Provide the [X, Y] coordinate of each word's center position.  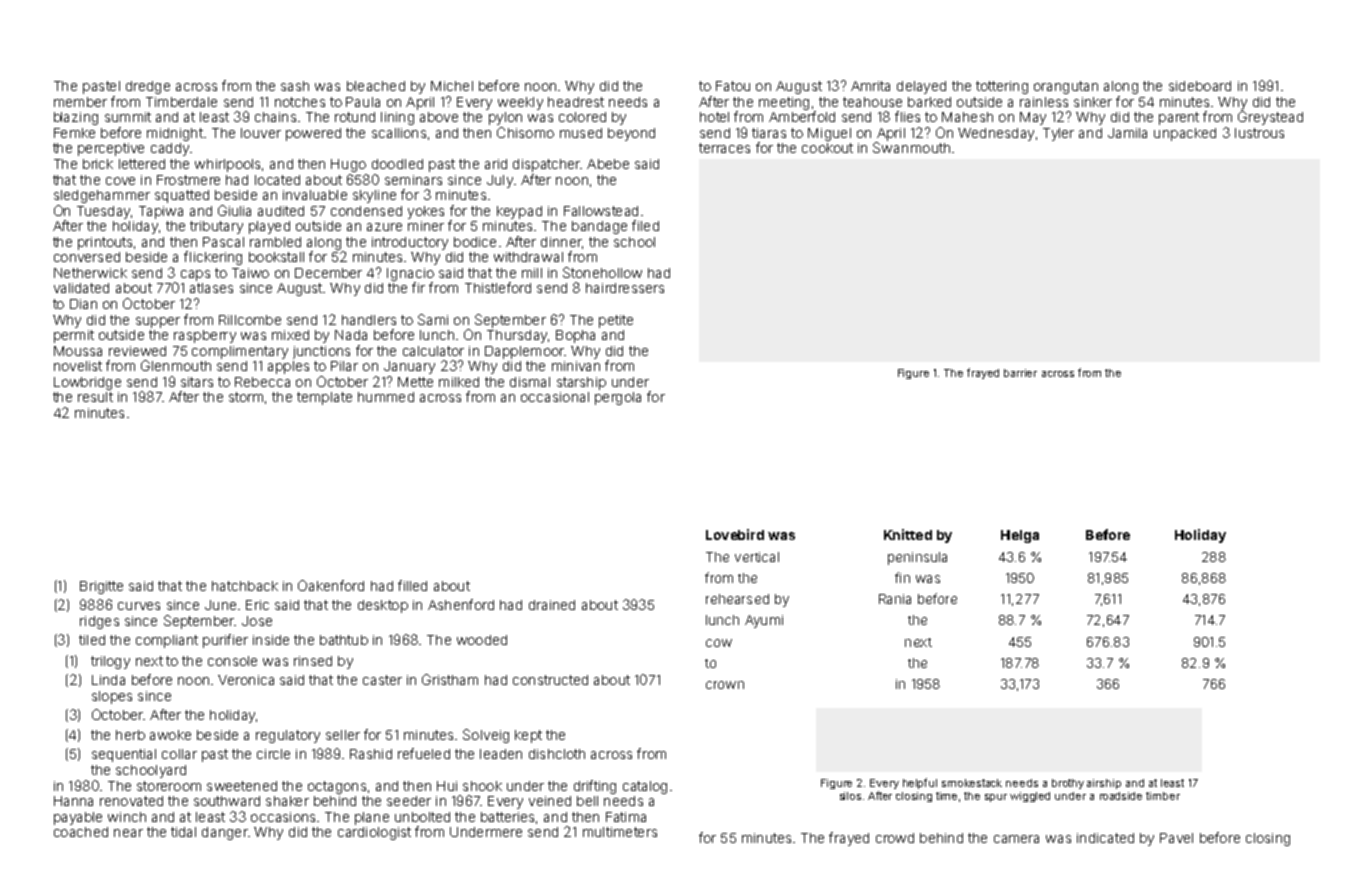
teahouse [872, 102]
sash [295, 86]
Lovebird [735, 534]
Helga [1020, 536]
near [128, 833]
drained [552, 605]
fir [418, 287]
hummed [386, 397]
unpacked [1185, 134]
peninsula [917, 558]
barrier [1020, 373]
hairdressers [625, 288]
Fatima [626, 817]
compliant [167, 641]
